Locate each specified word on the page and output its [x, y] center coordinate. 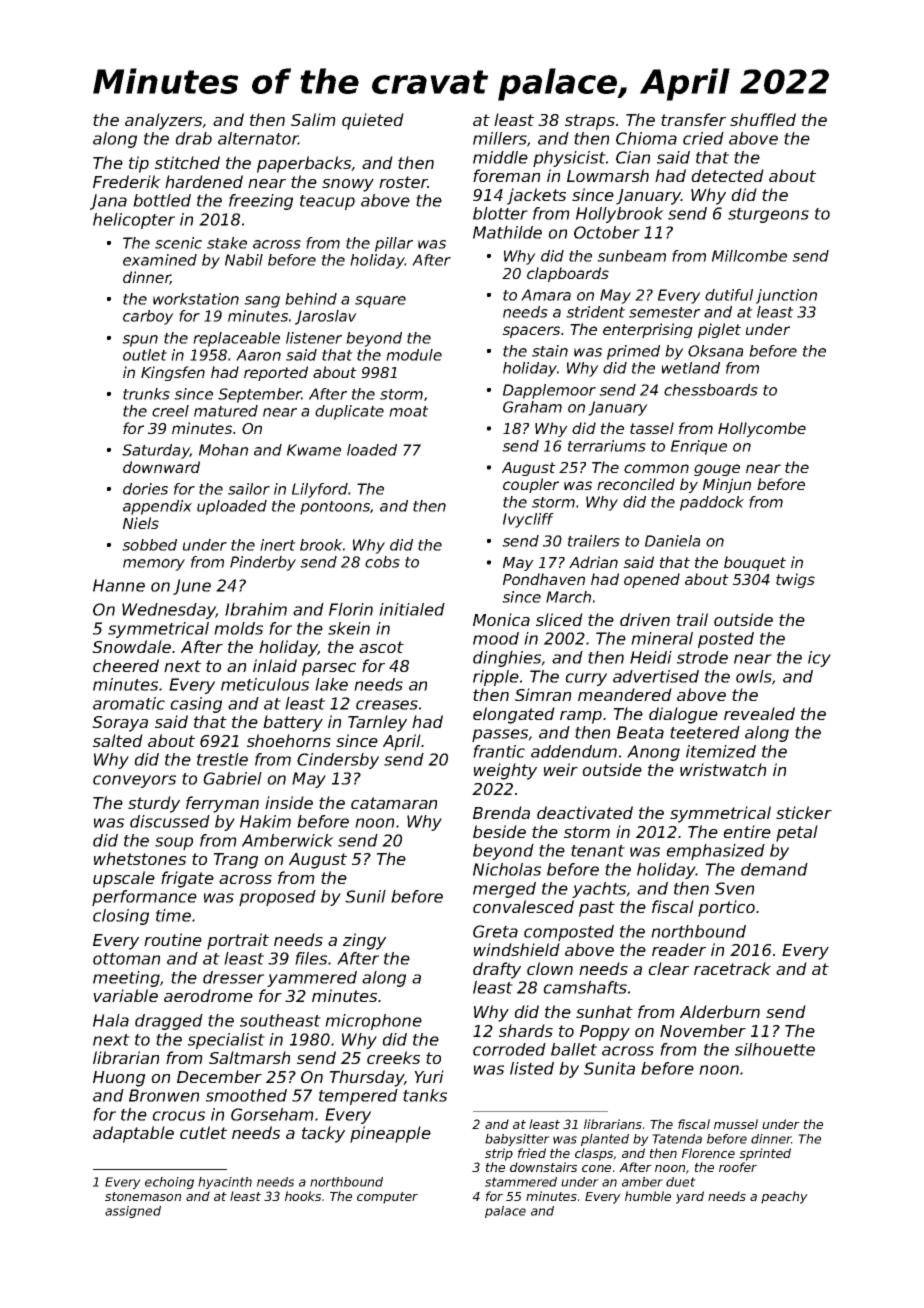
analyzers [164, 121]
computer [387, 1198]
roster [403, 182]
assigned [133, 1212]
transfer [693, 119]
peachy [784, 1197]
